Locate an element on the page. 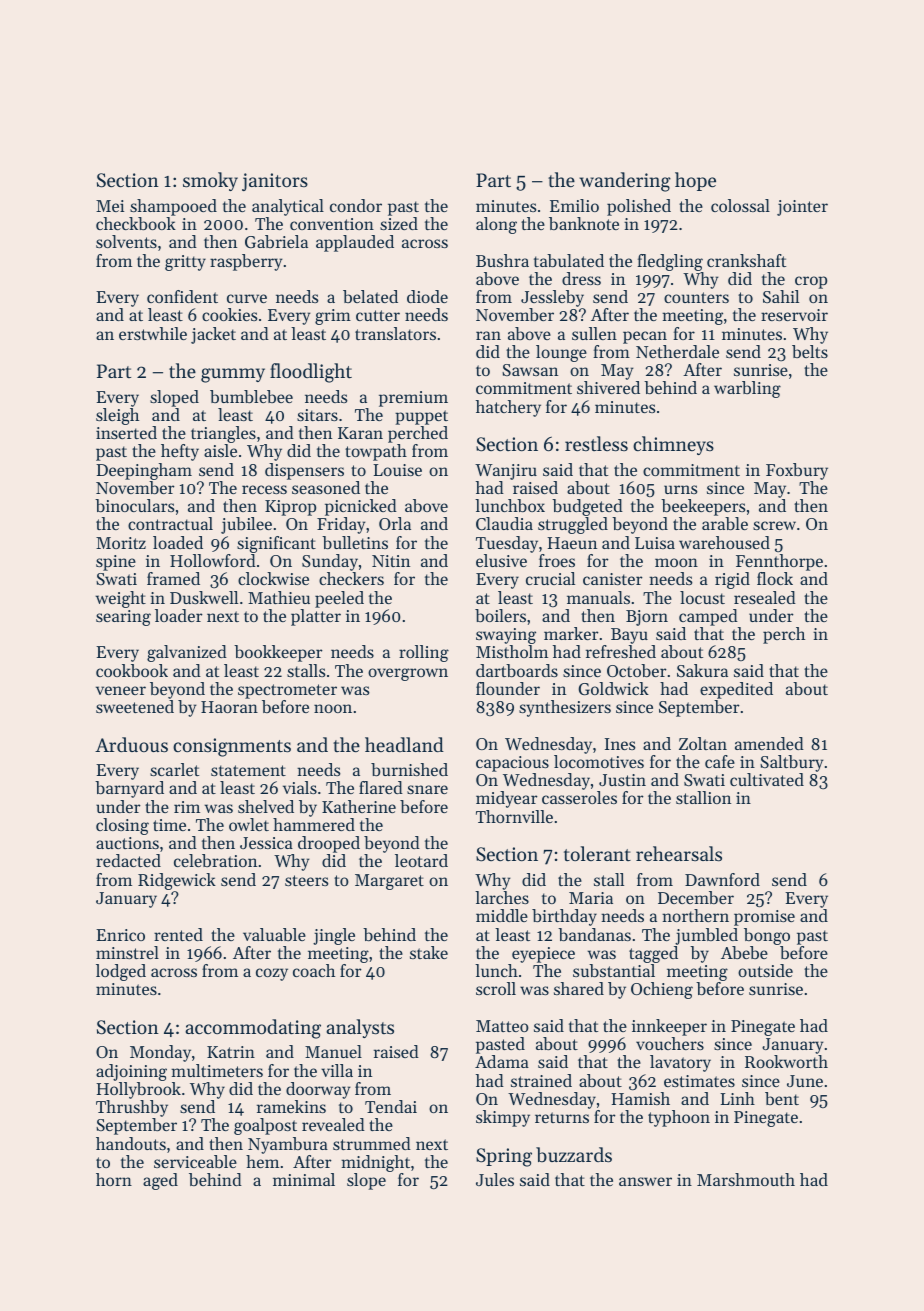 The image size is (924, 1311). doorway is located at coordinates (318, 1090).
